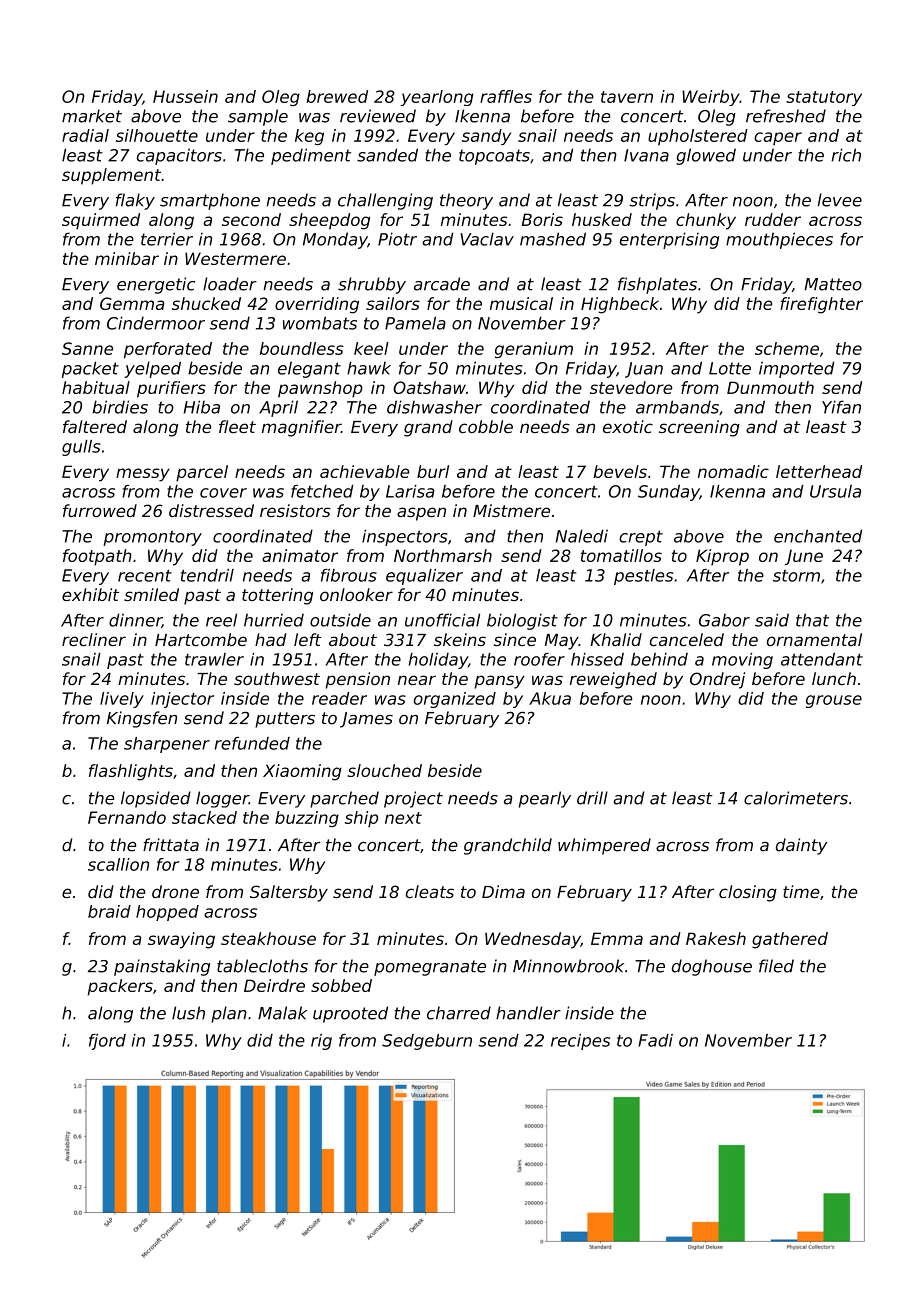  I want to click on raffles, so click(506, 96).
